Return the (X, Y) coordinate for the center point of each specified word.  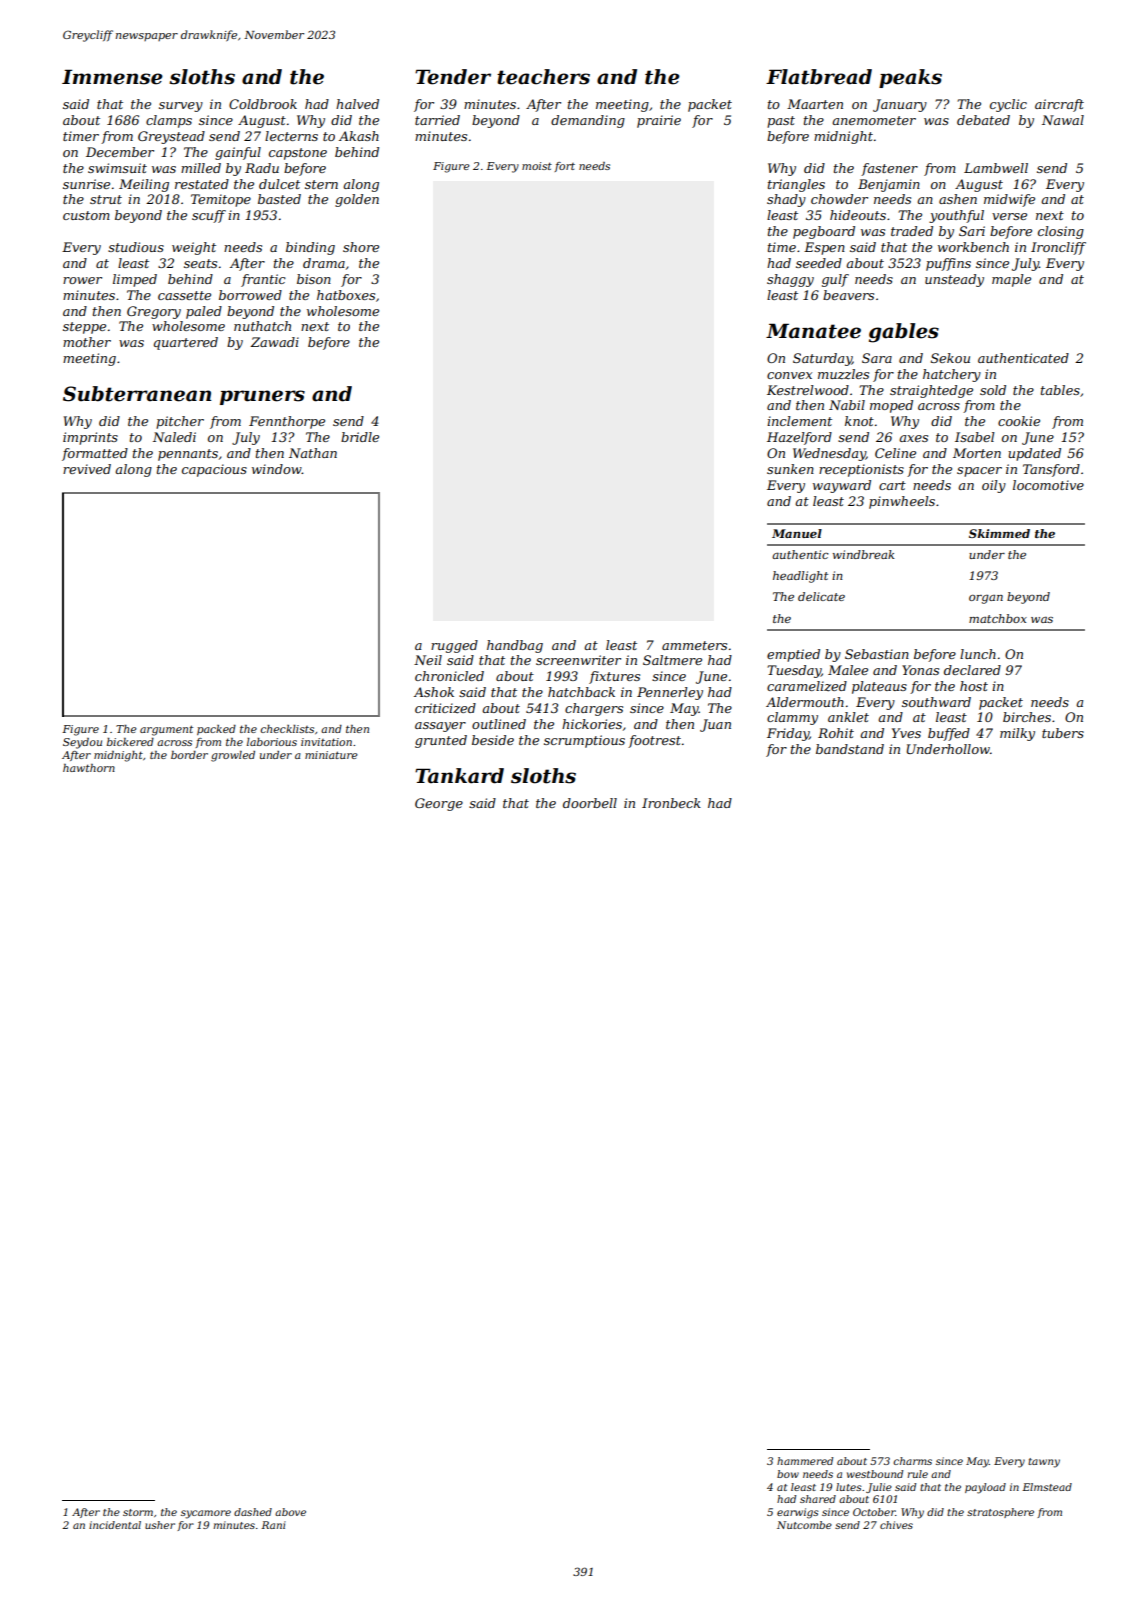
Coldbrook (263, 104)
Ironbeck (671, 803)
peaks (910, 78)
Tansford (1051, 470)
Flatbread (819, 77)
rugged (454, 646)
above (290, 1512)
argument (166, 730)
